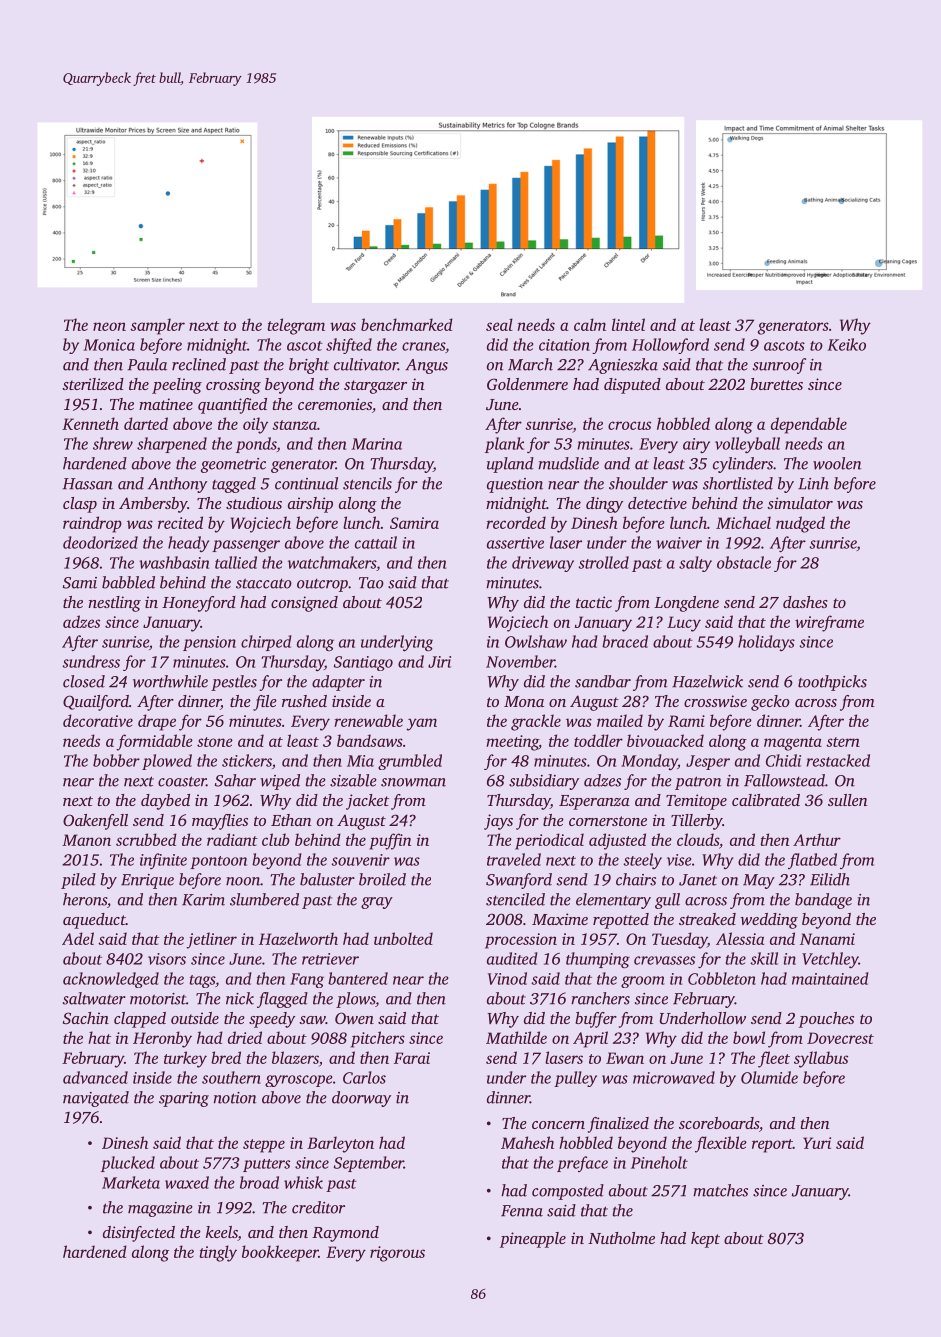 This document has width=941, height=1337. What do you see at coordinates (139, 1234) in the document?
I see `disinfected` at bounding box center [139, 1234].
